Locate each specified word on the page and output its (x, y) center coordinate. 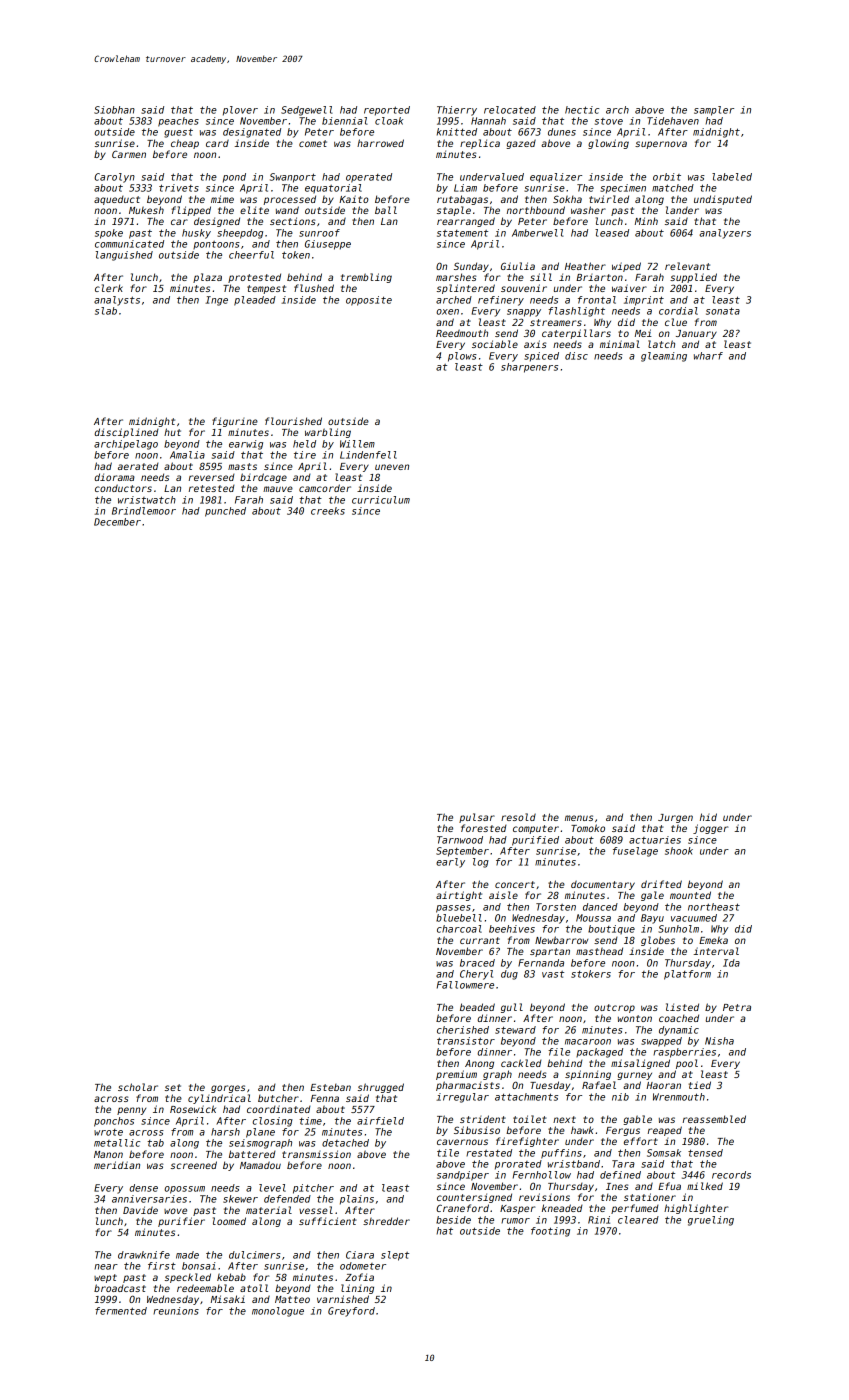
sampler (714, 111)
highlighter (696, 1209)
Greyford (351, 1312)
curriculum (381, 500)
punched (225, 512)
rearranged (466, 222)
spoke (109, 234)
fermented (121, 1311)
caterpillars (576, 334)
